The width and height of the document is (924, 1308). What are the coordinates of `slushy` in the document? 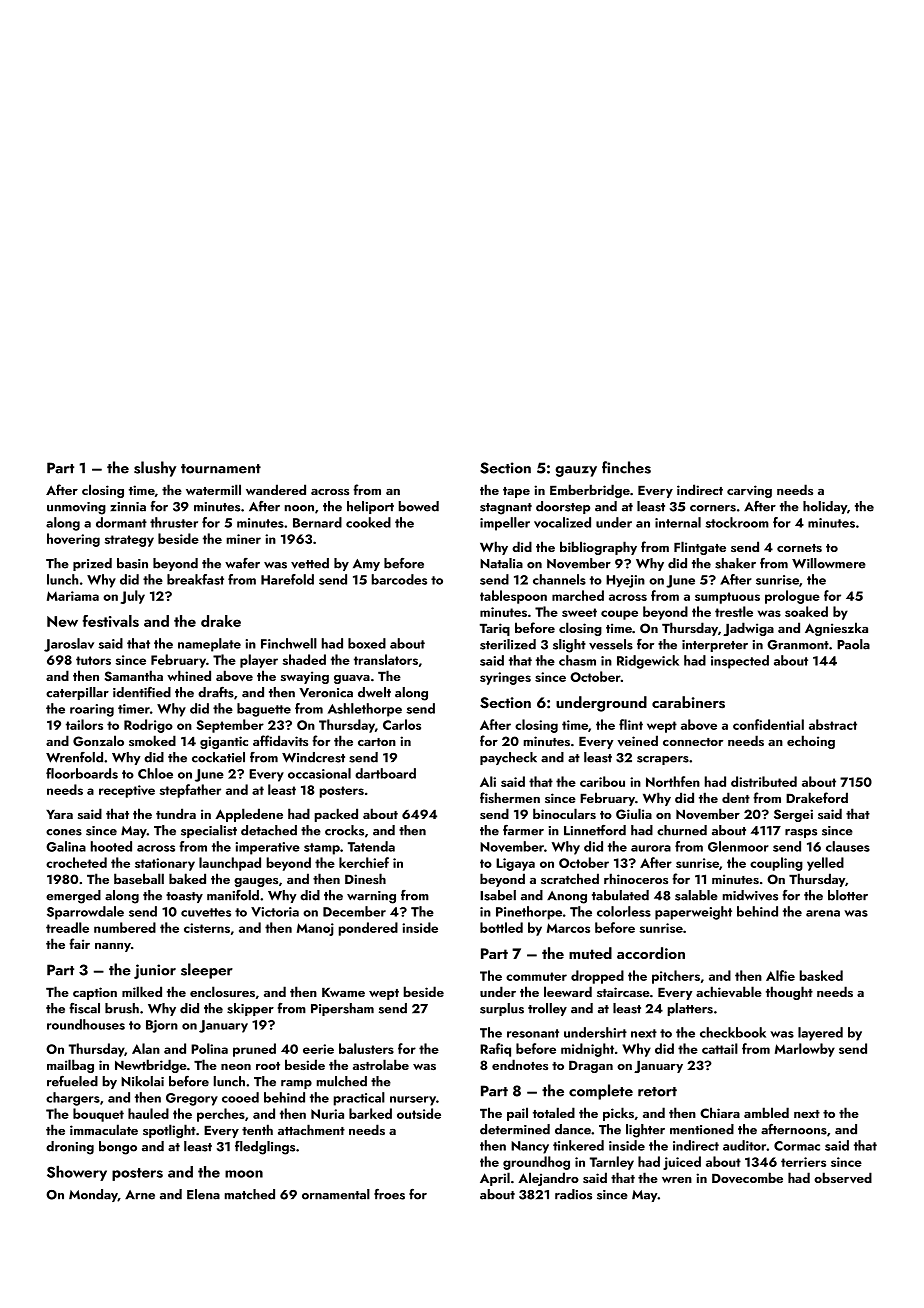 It's located at (155, 469).
